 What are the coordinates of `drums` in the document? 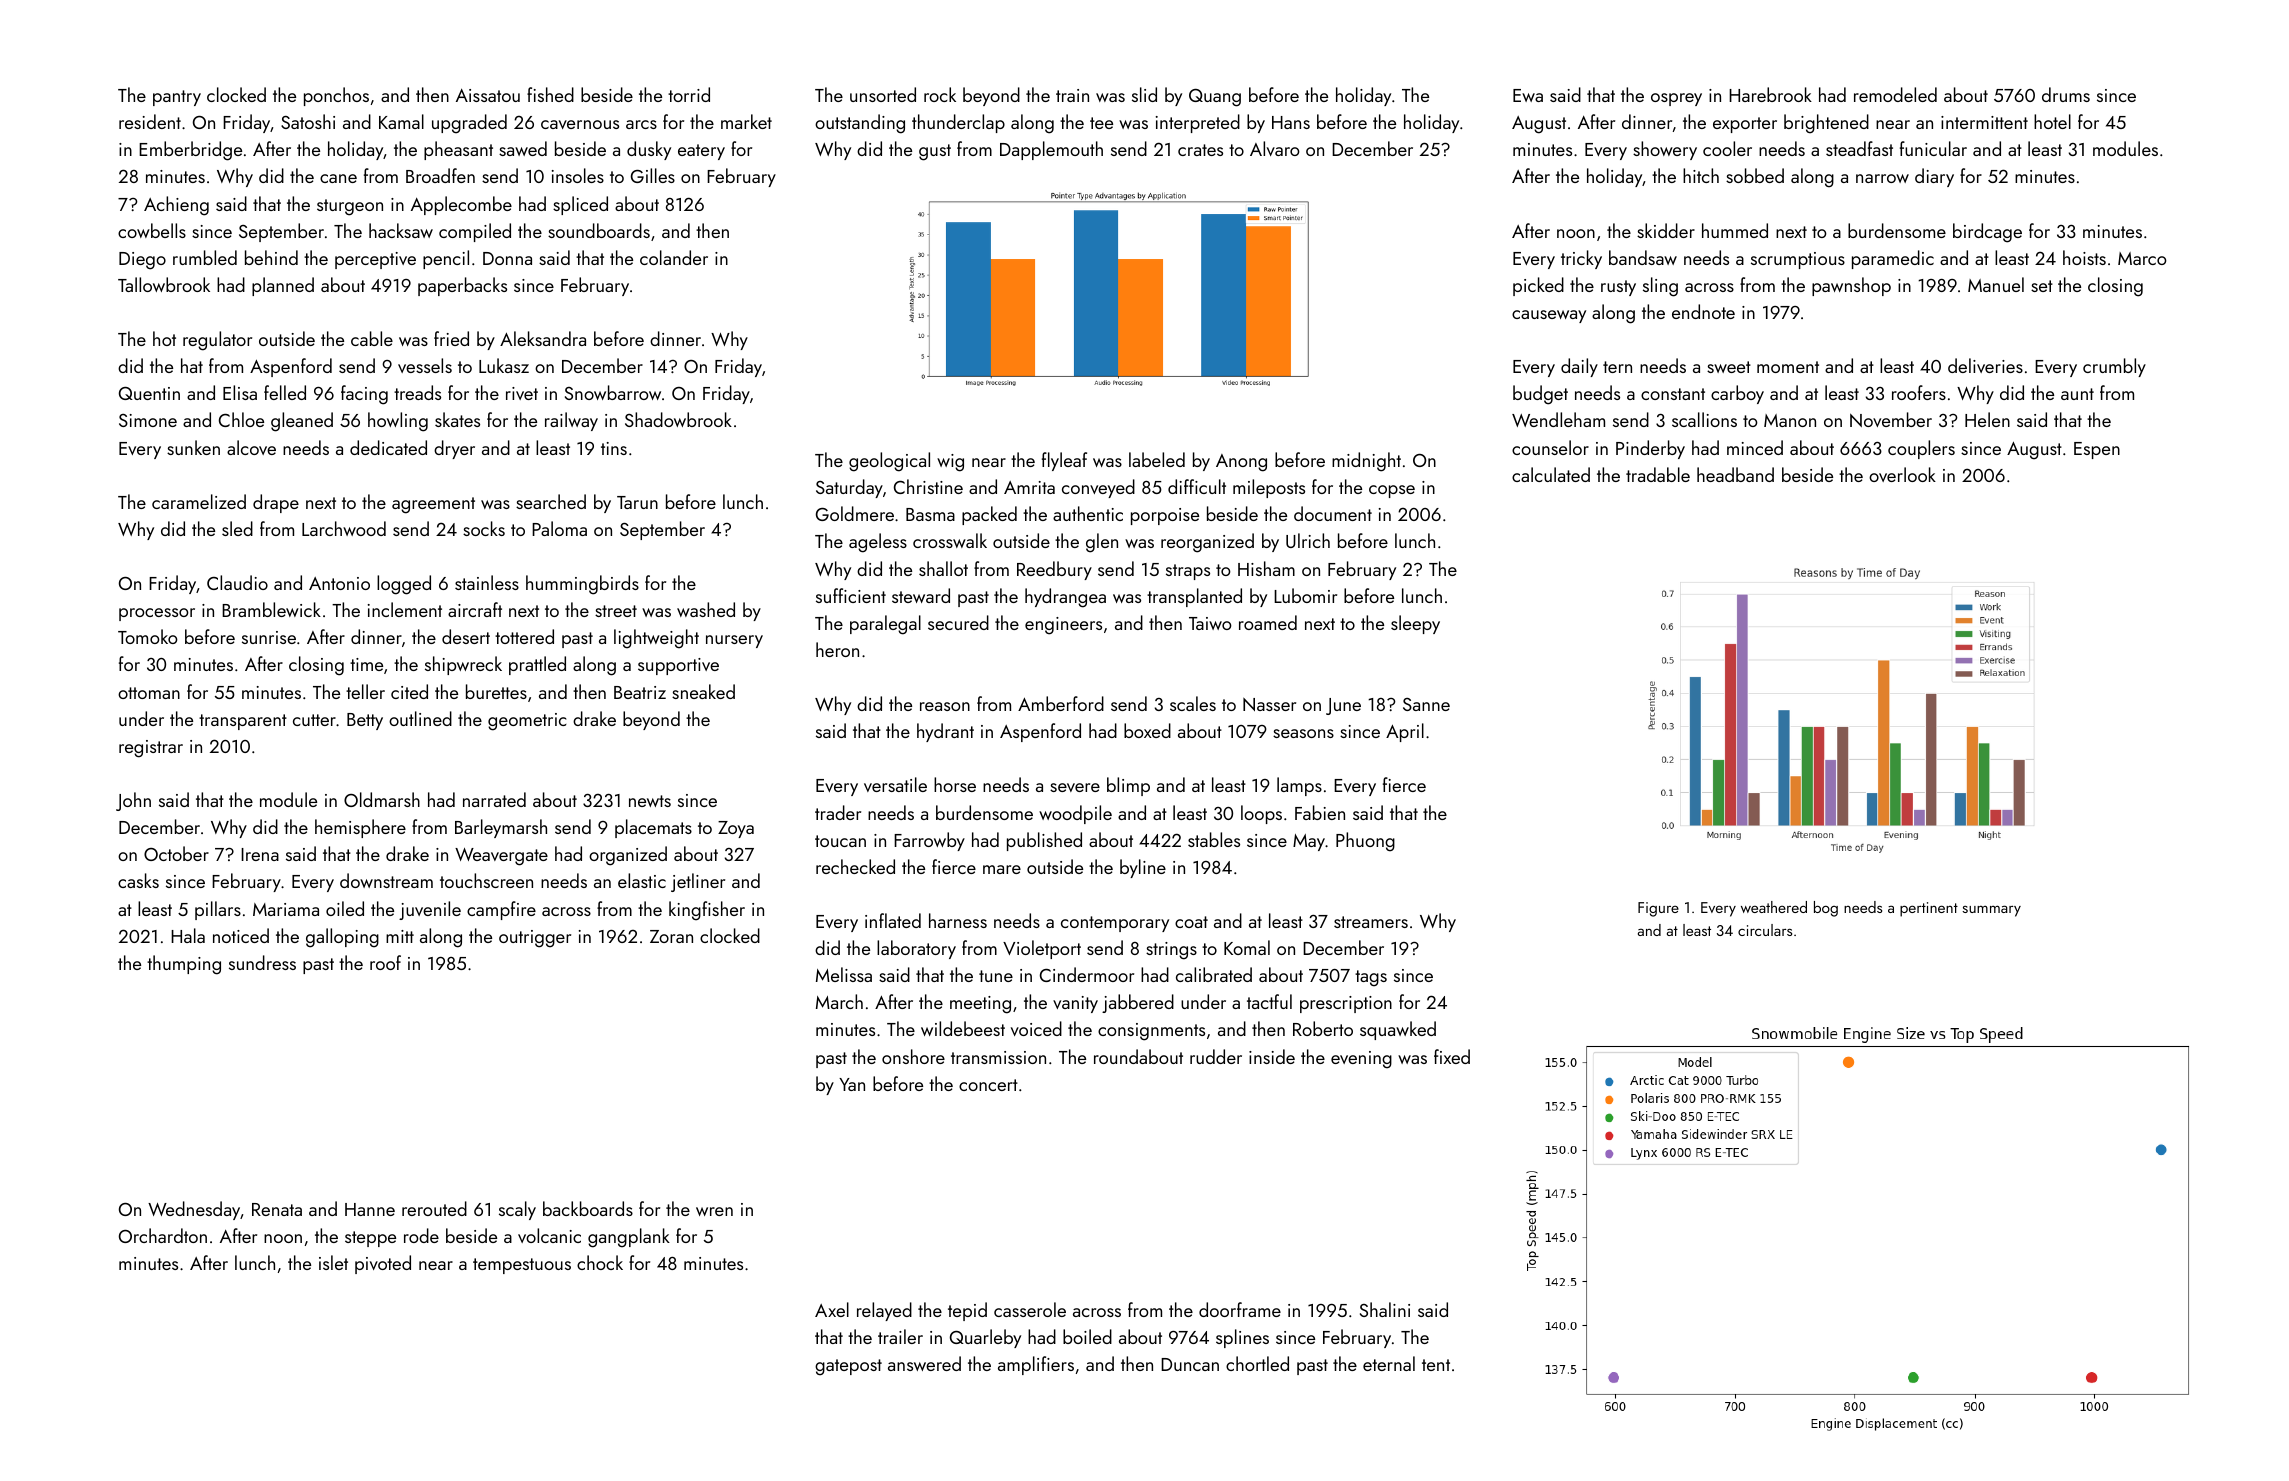 It's located at (2066, 94).
